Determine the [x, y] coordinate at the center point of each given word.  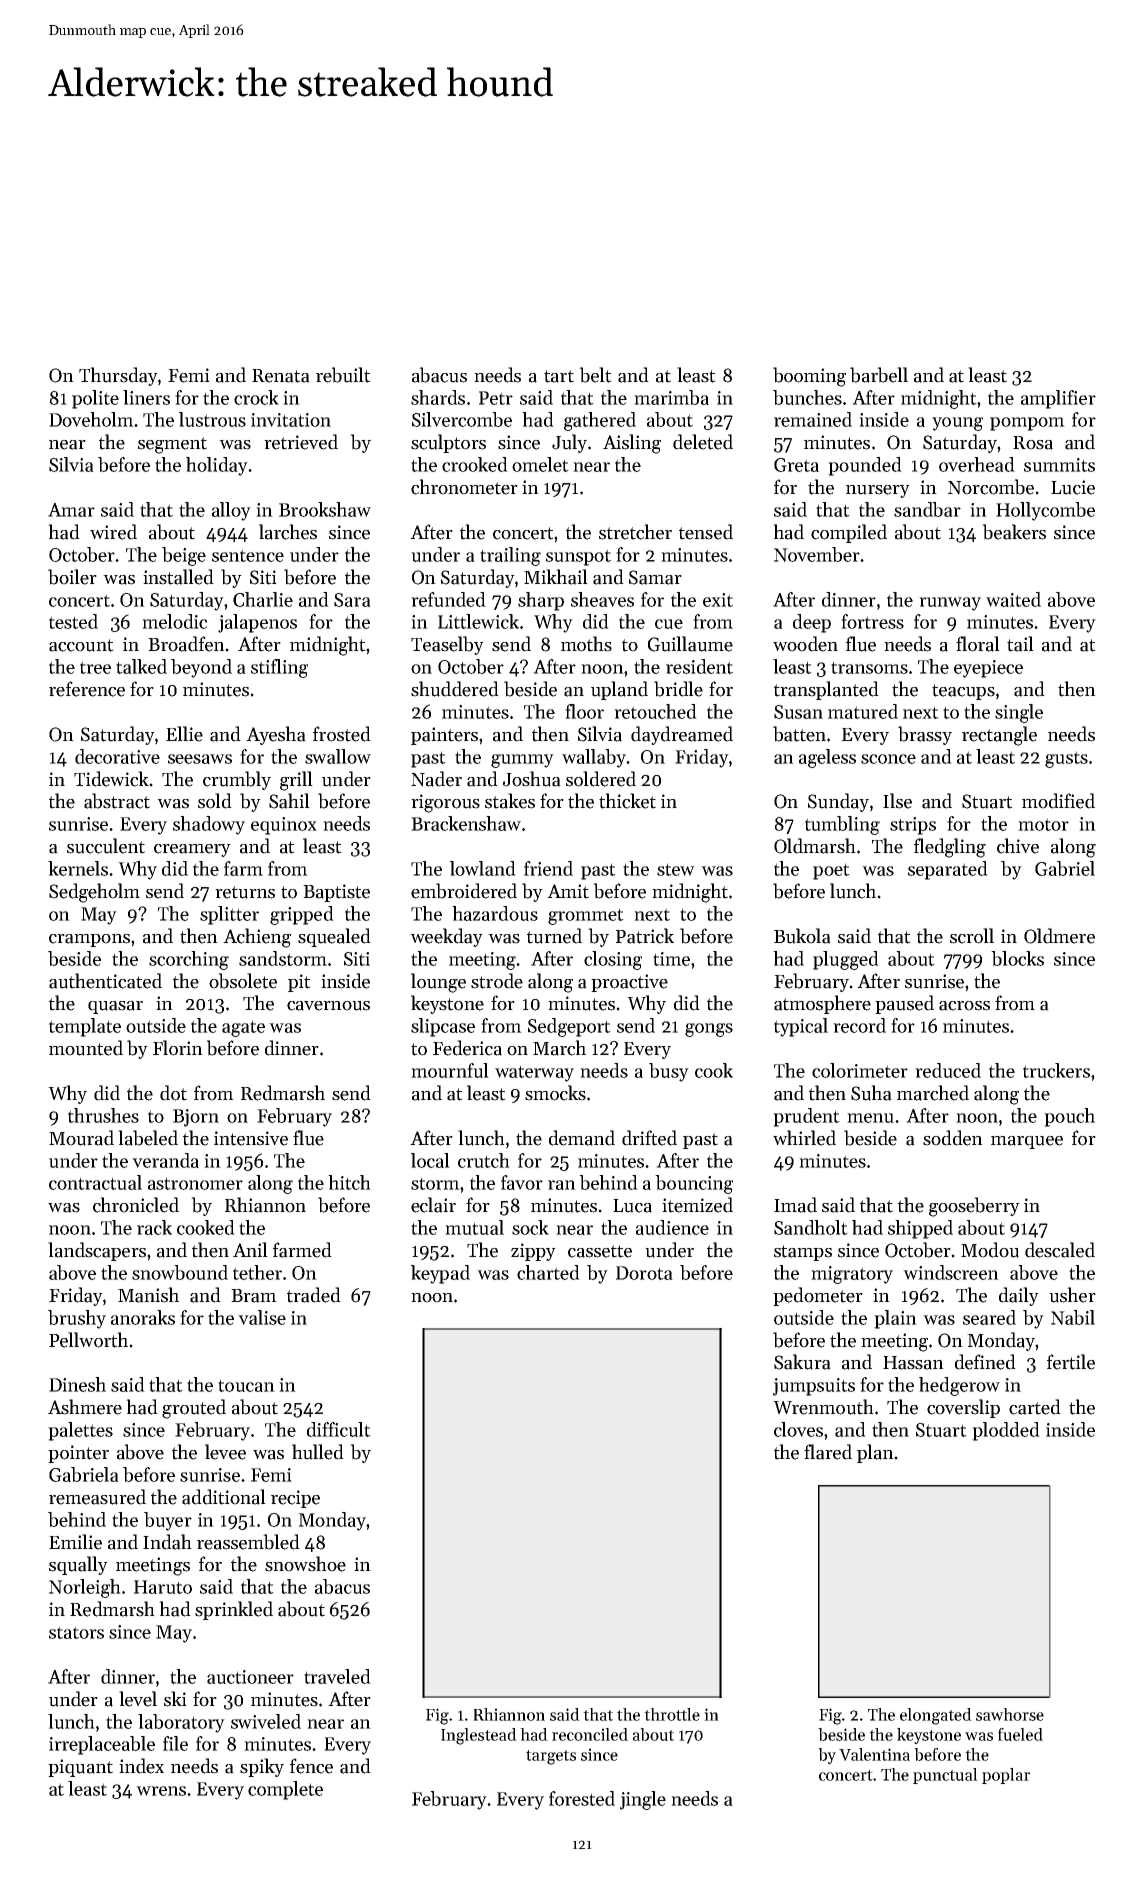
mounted [86, 1048]
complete [285, 1790]
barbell [879, 375]
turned [554, 936]
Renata [281, 376]
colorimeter [860, 1070]
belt [595, 375]
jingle [643, 1800]
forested [582, 1798]
